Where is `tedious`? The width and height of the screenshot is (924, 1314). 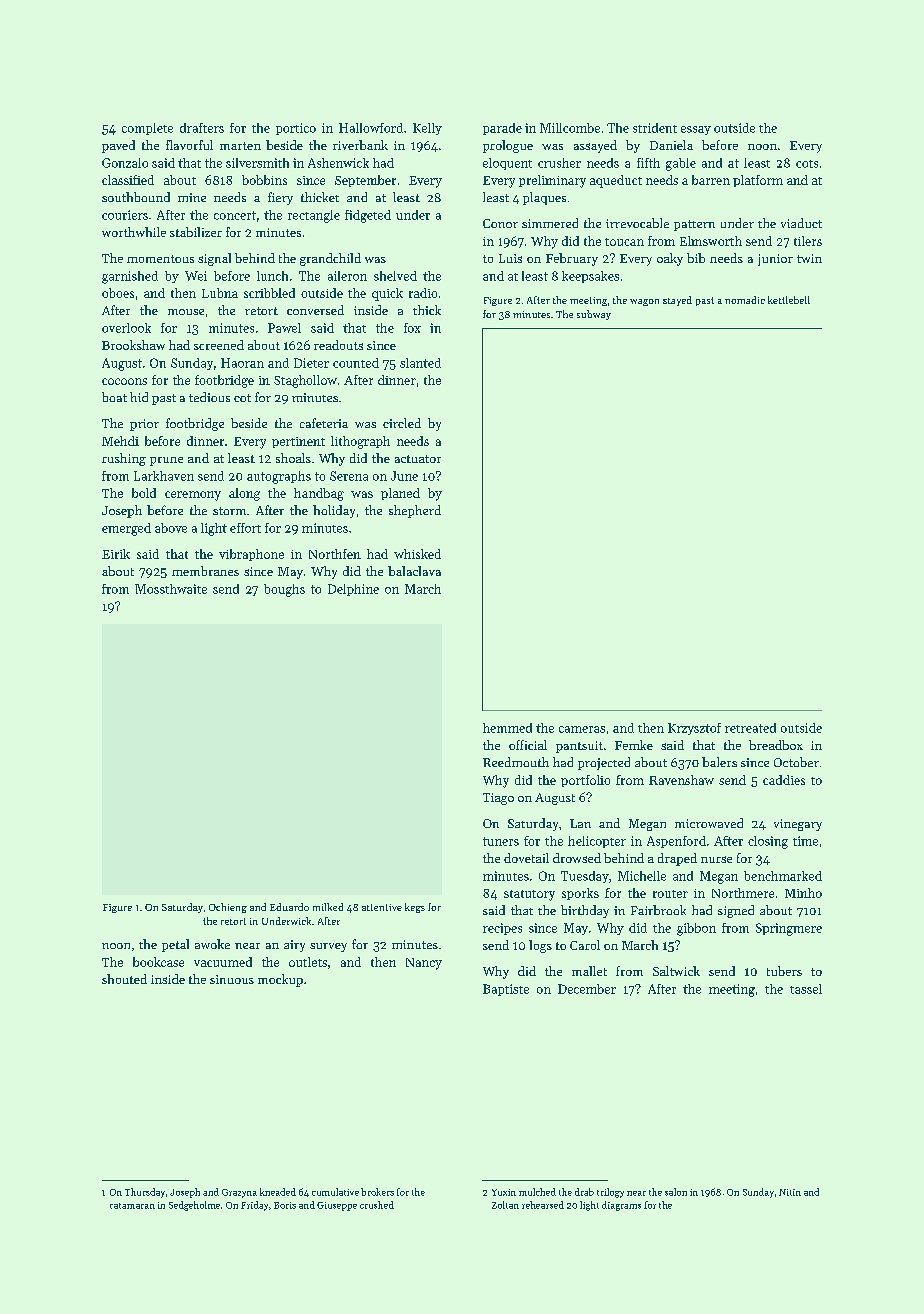
tedious is located at coordinates (209, 397).
